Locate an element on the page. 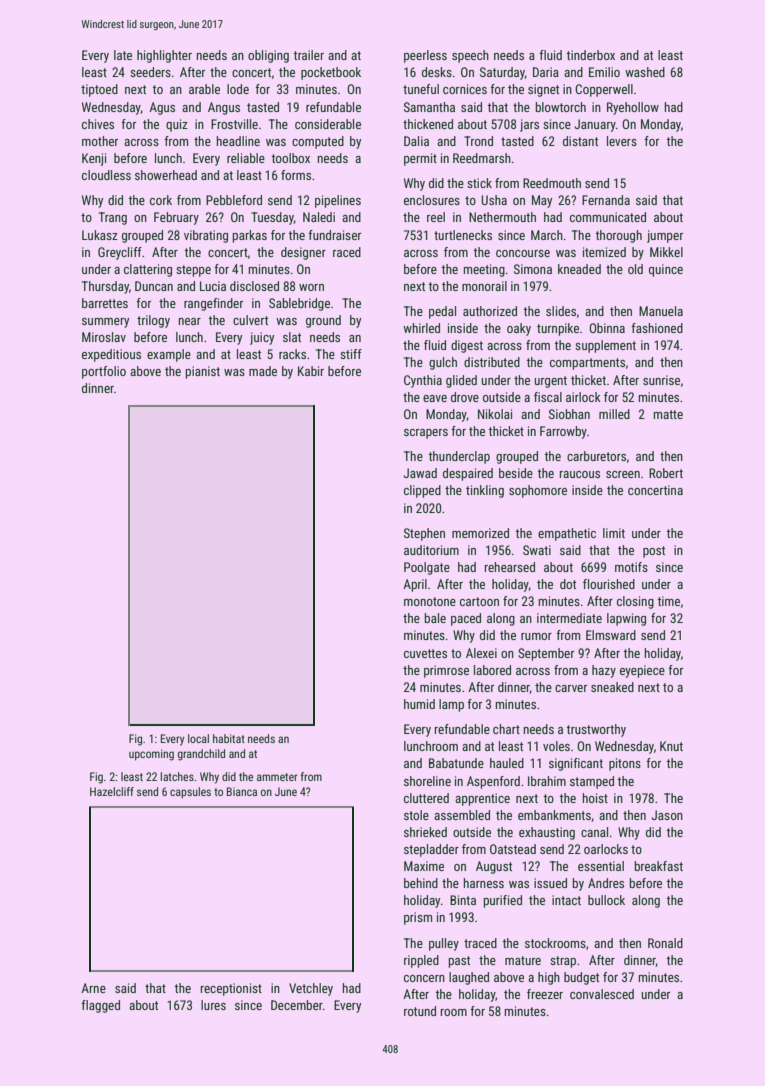 This document has width=765, height=1086. quiz is located at coordinates (177, 125).
